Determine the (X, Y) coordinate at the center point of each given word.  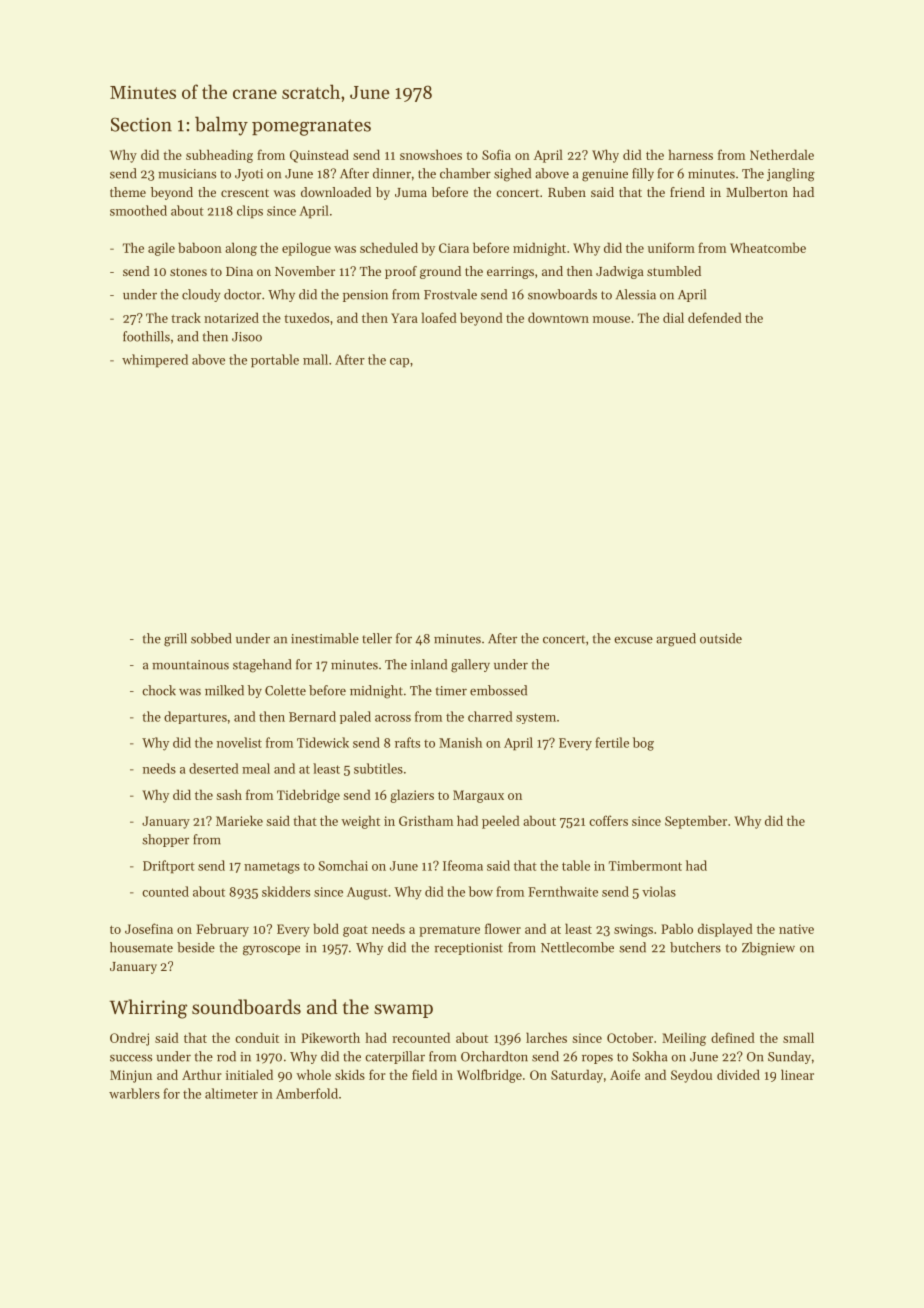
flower (503, 928)
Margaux (478, 796)
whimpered (155, 361)
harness (691, 154)
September (696, 822)
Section (141, 124)
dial (673, 317)
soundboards (246, 1006)
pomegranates (311, 127)
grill (175, 640)
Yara (404, 318)
